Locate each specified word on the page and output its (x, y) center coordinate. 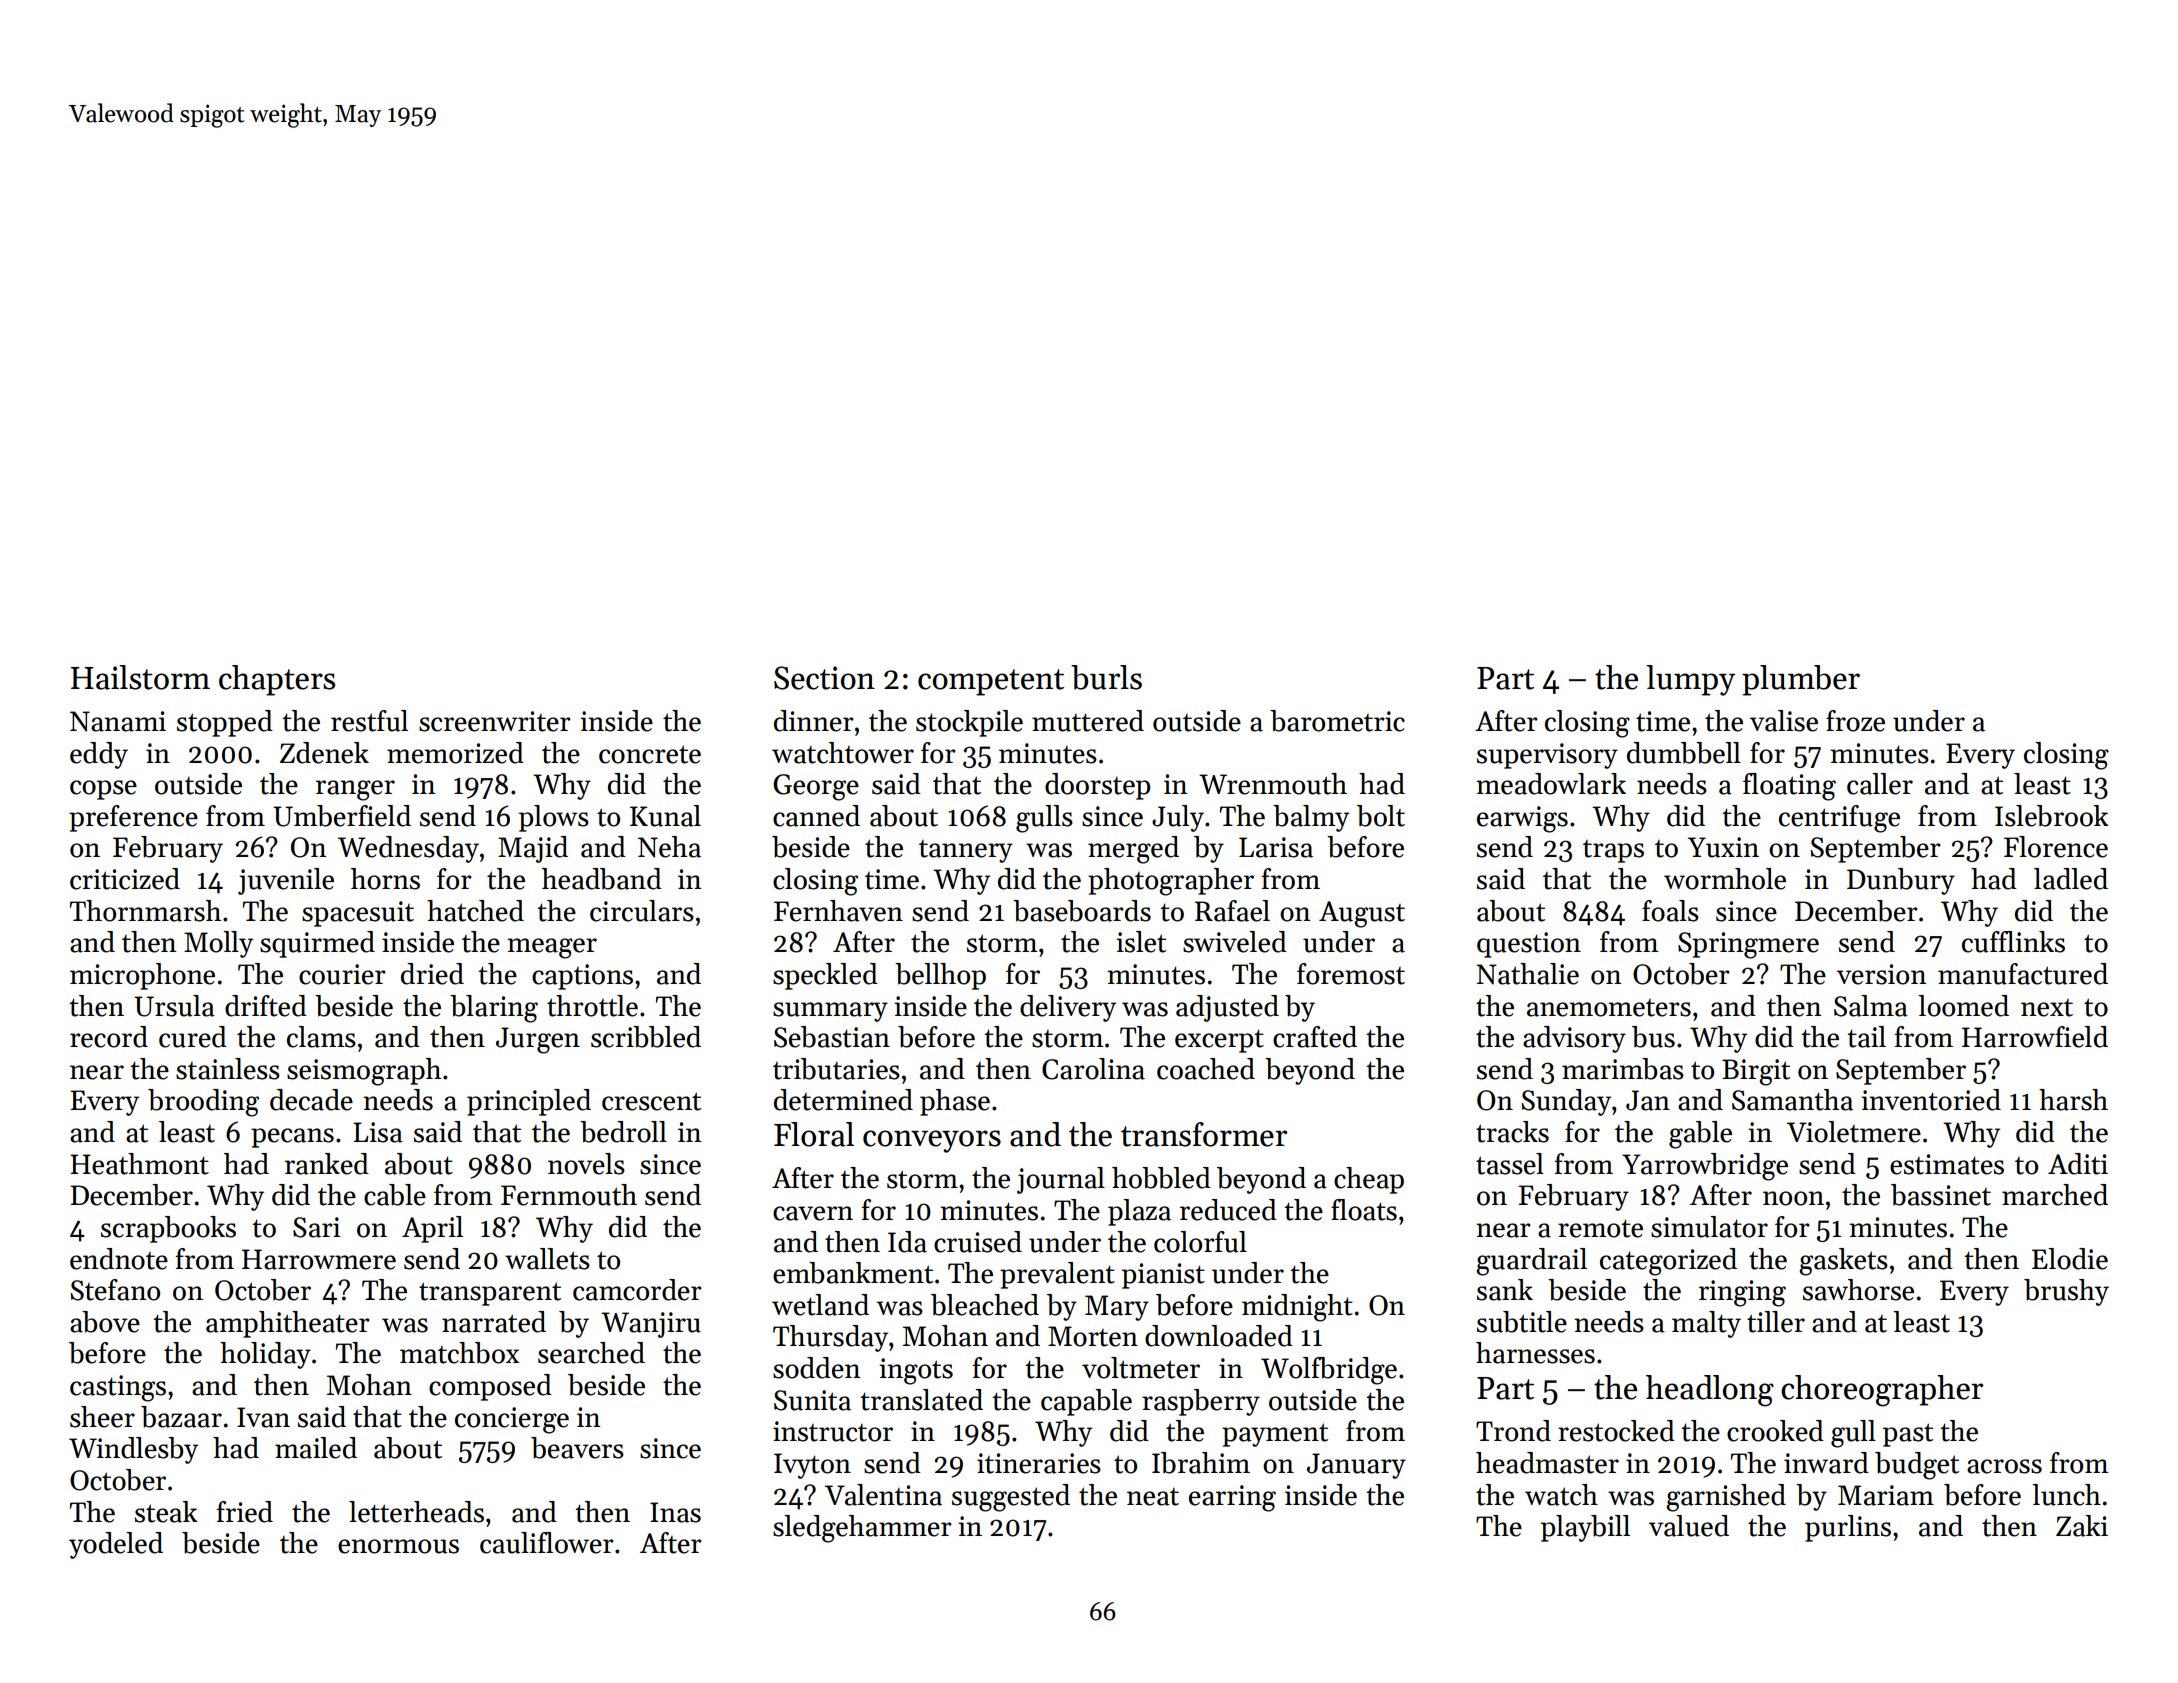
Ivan (263, 1417)
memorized (455, 753)
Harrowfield (2035, 1037)
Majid (533, 849)
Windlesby (133, 1450)
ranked (327, 1164)
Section (824, 678)
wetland (820, 1305)
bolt (1381, 816)
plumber (1801, 680)
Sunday (1566, 1102)
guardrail (1531, 1262)
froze (1855, 721)
